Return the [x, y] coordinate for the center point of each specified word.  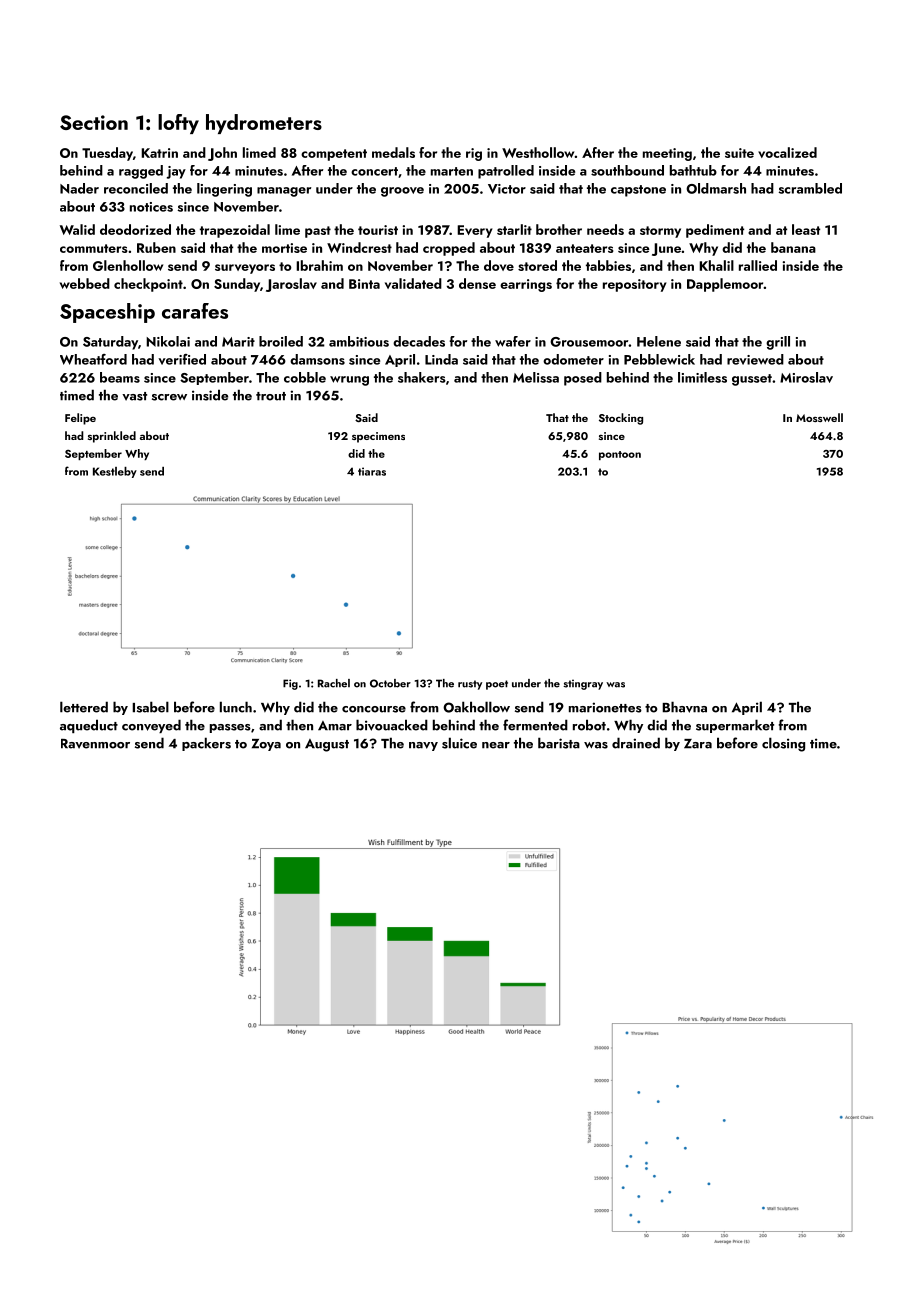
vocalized [787, 152]
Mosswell [819, 417]
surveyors [245, 269]
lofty [178, 124]
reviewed [755, 359]
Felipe [80, 419]
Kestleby [115, 472]
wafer [513, 341]
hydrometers [264, 124]
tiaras [372, 471]
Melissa [536, 377]
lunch [236, 707]
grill [778, 343]
